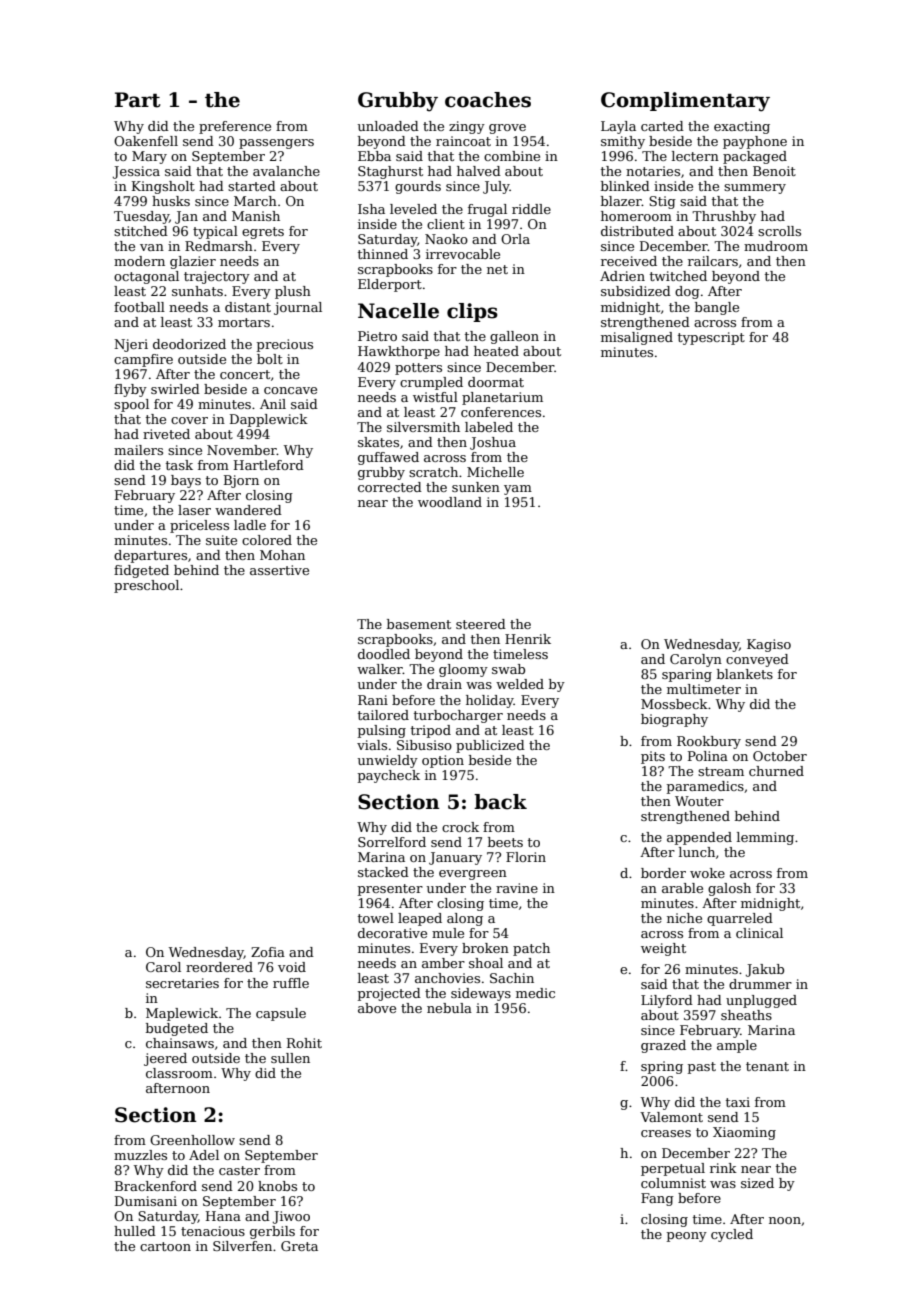 The height and width of the document is (1308, 924). I want to click on tenacious, so click(213, 1231).
